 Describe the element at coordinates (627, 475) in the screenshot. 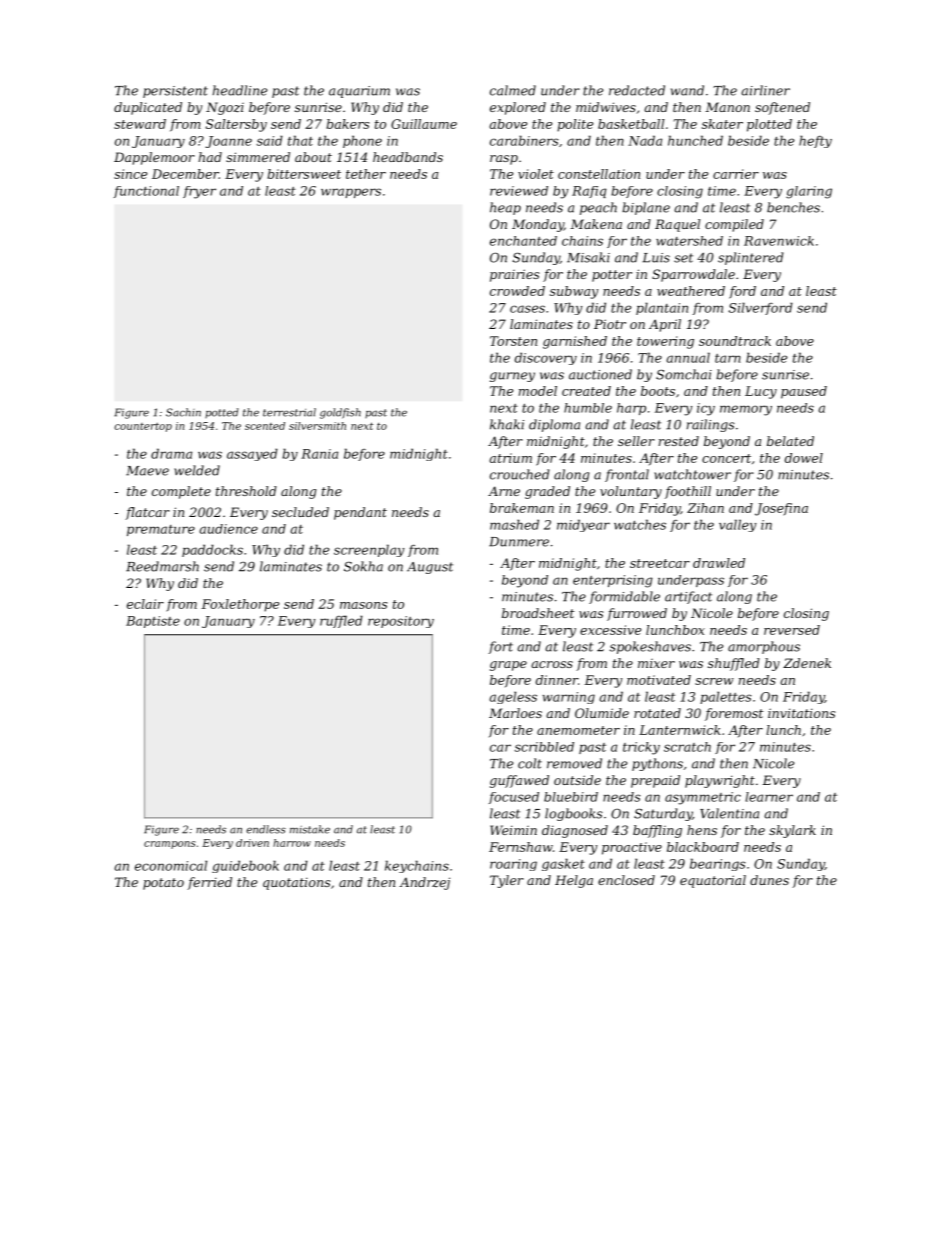

I see `frontal` at that location.
